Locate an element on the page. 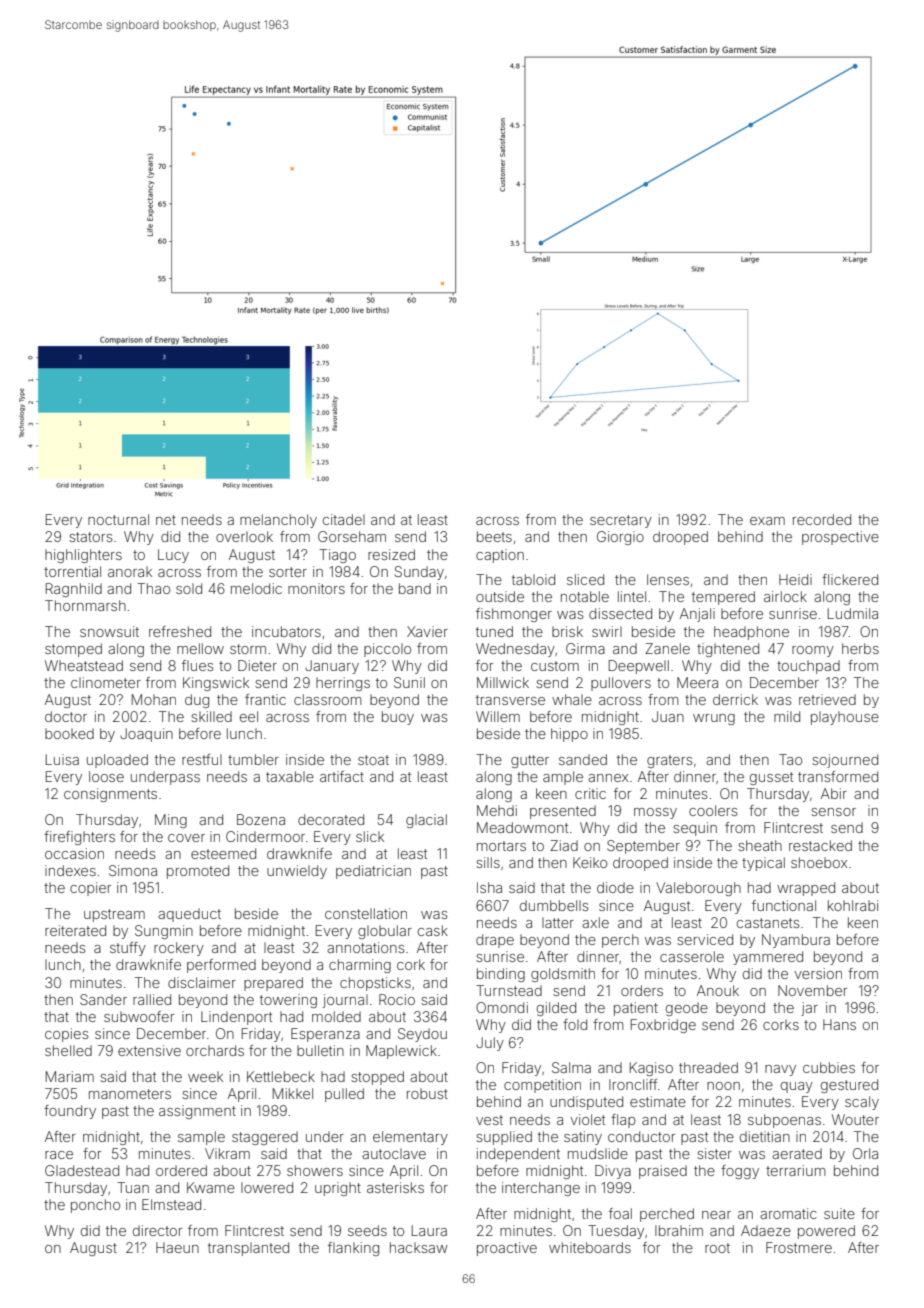  Seydou is located at coordinates (422, 1035).
